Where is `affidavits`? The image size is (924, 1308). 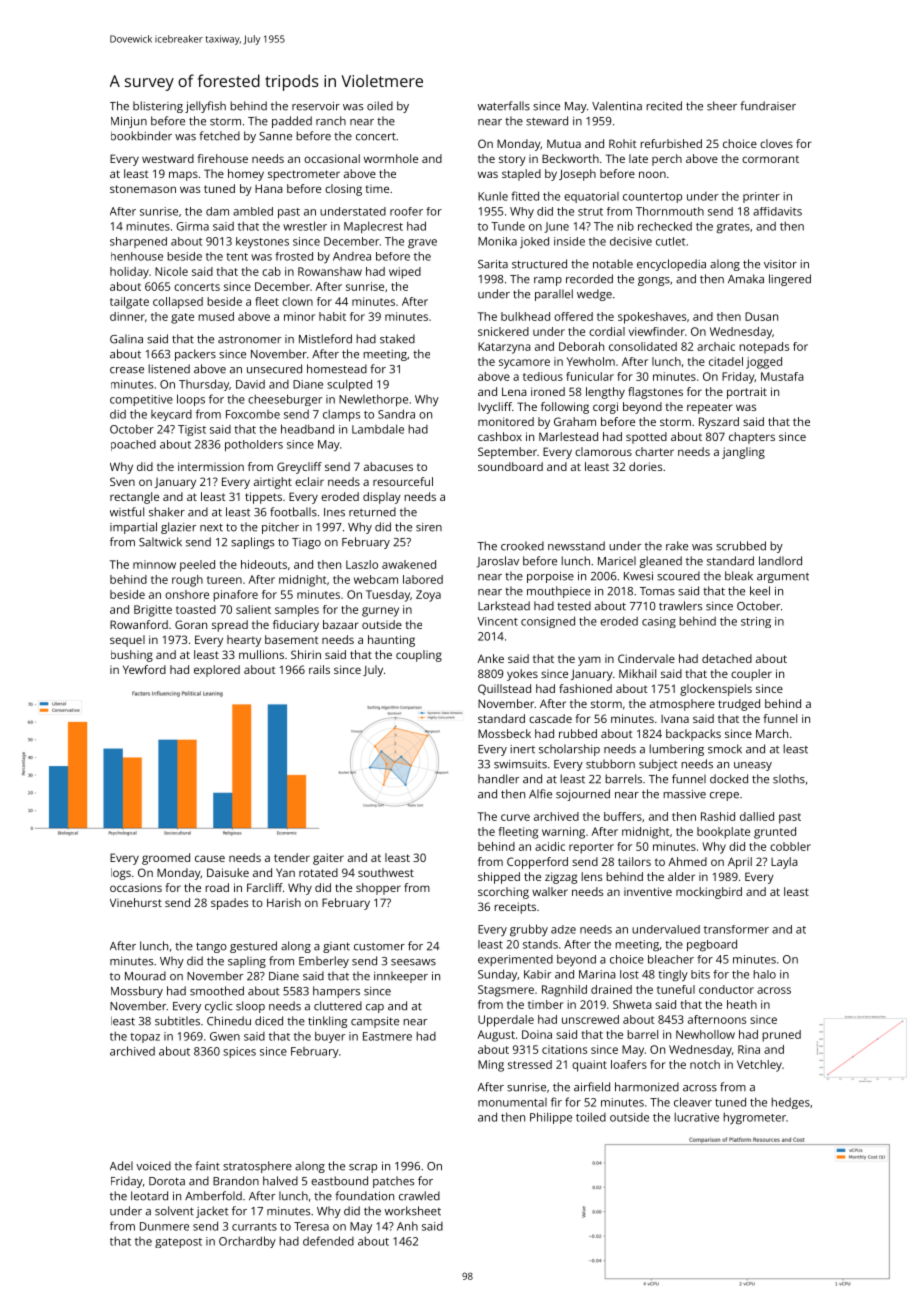 affidavits is located at coordinates (777, 211).
